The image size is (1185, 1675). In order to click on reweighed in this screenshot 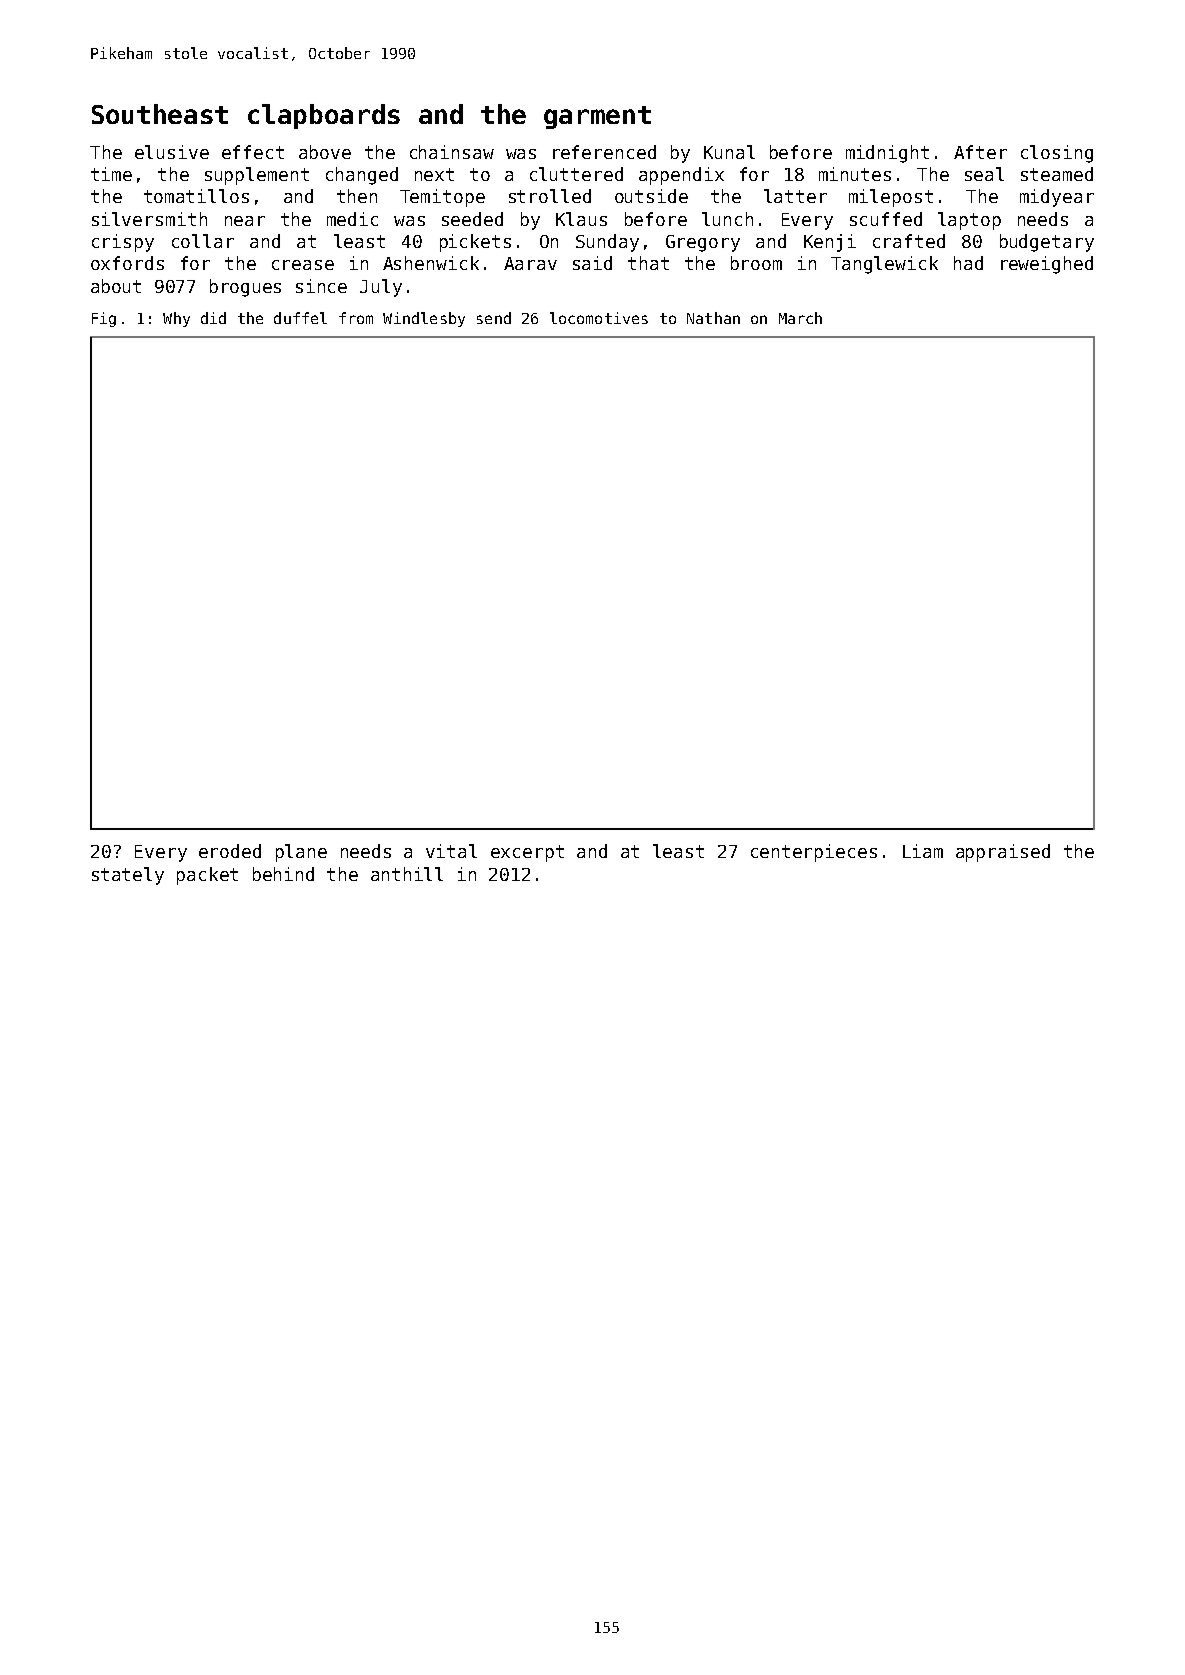, I will do `click(1047, 265)`.
